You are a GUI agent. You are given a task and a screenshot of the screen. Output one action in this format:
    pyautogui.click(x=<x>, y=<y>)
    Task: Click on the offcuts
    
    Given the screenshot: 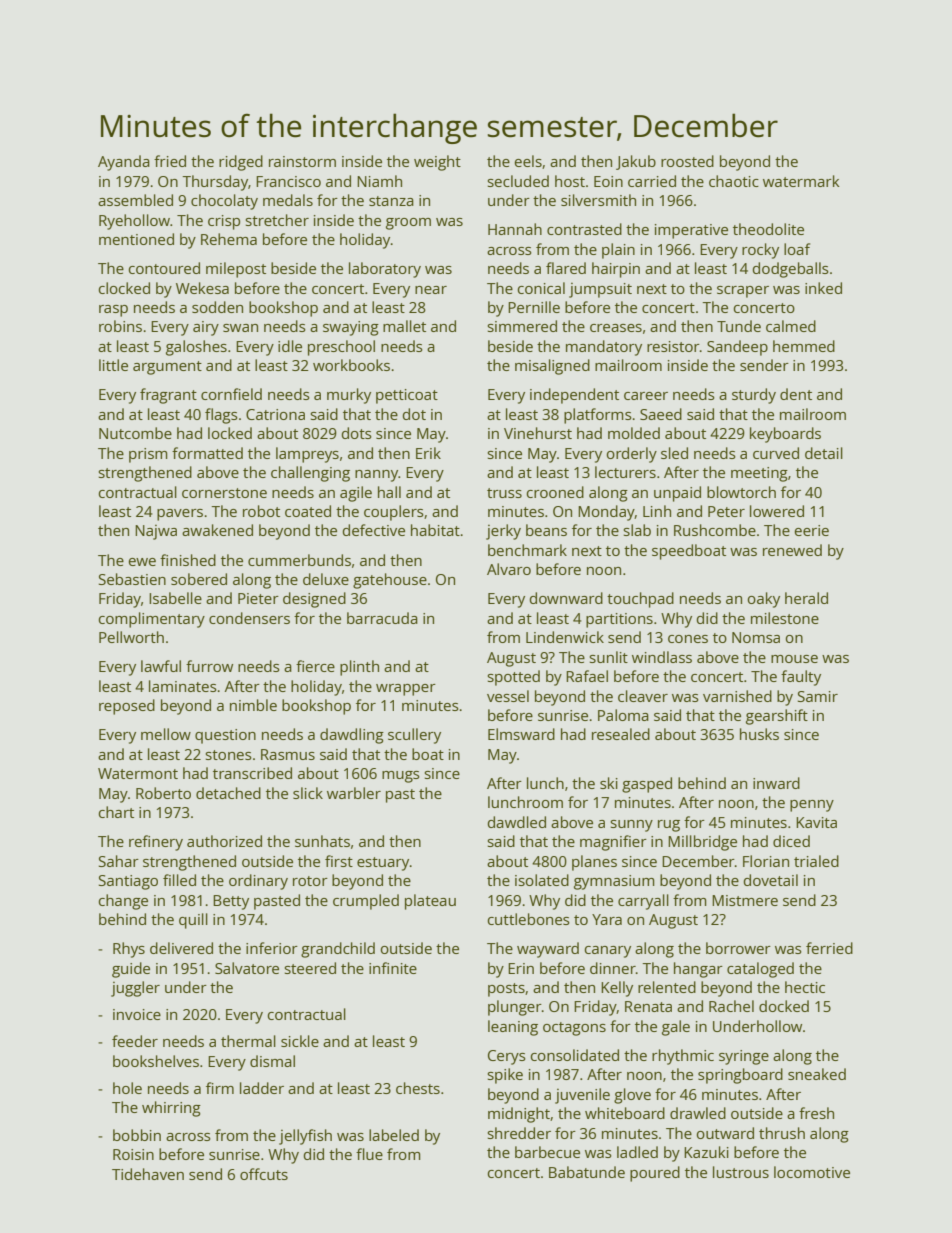 What is the action you would take?
    pyautogui.click(x=264, y=1174)
